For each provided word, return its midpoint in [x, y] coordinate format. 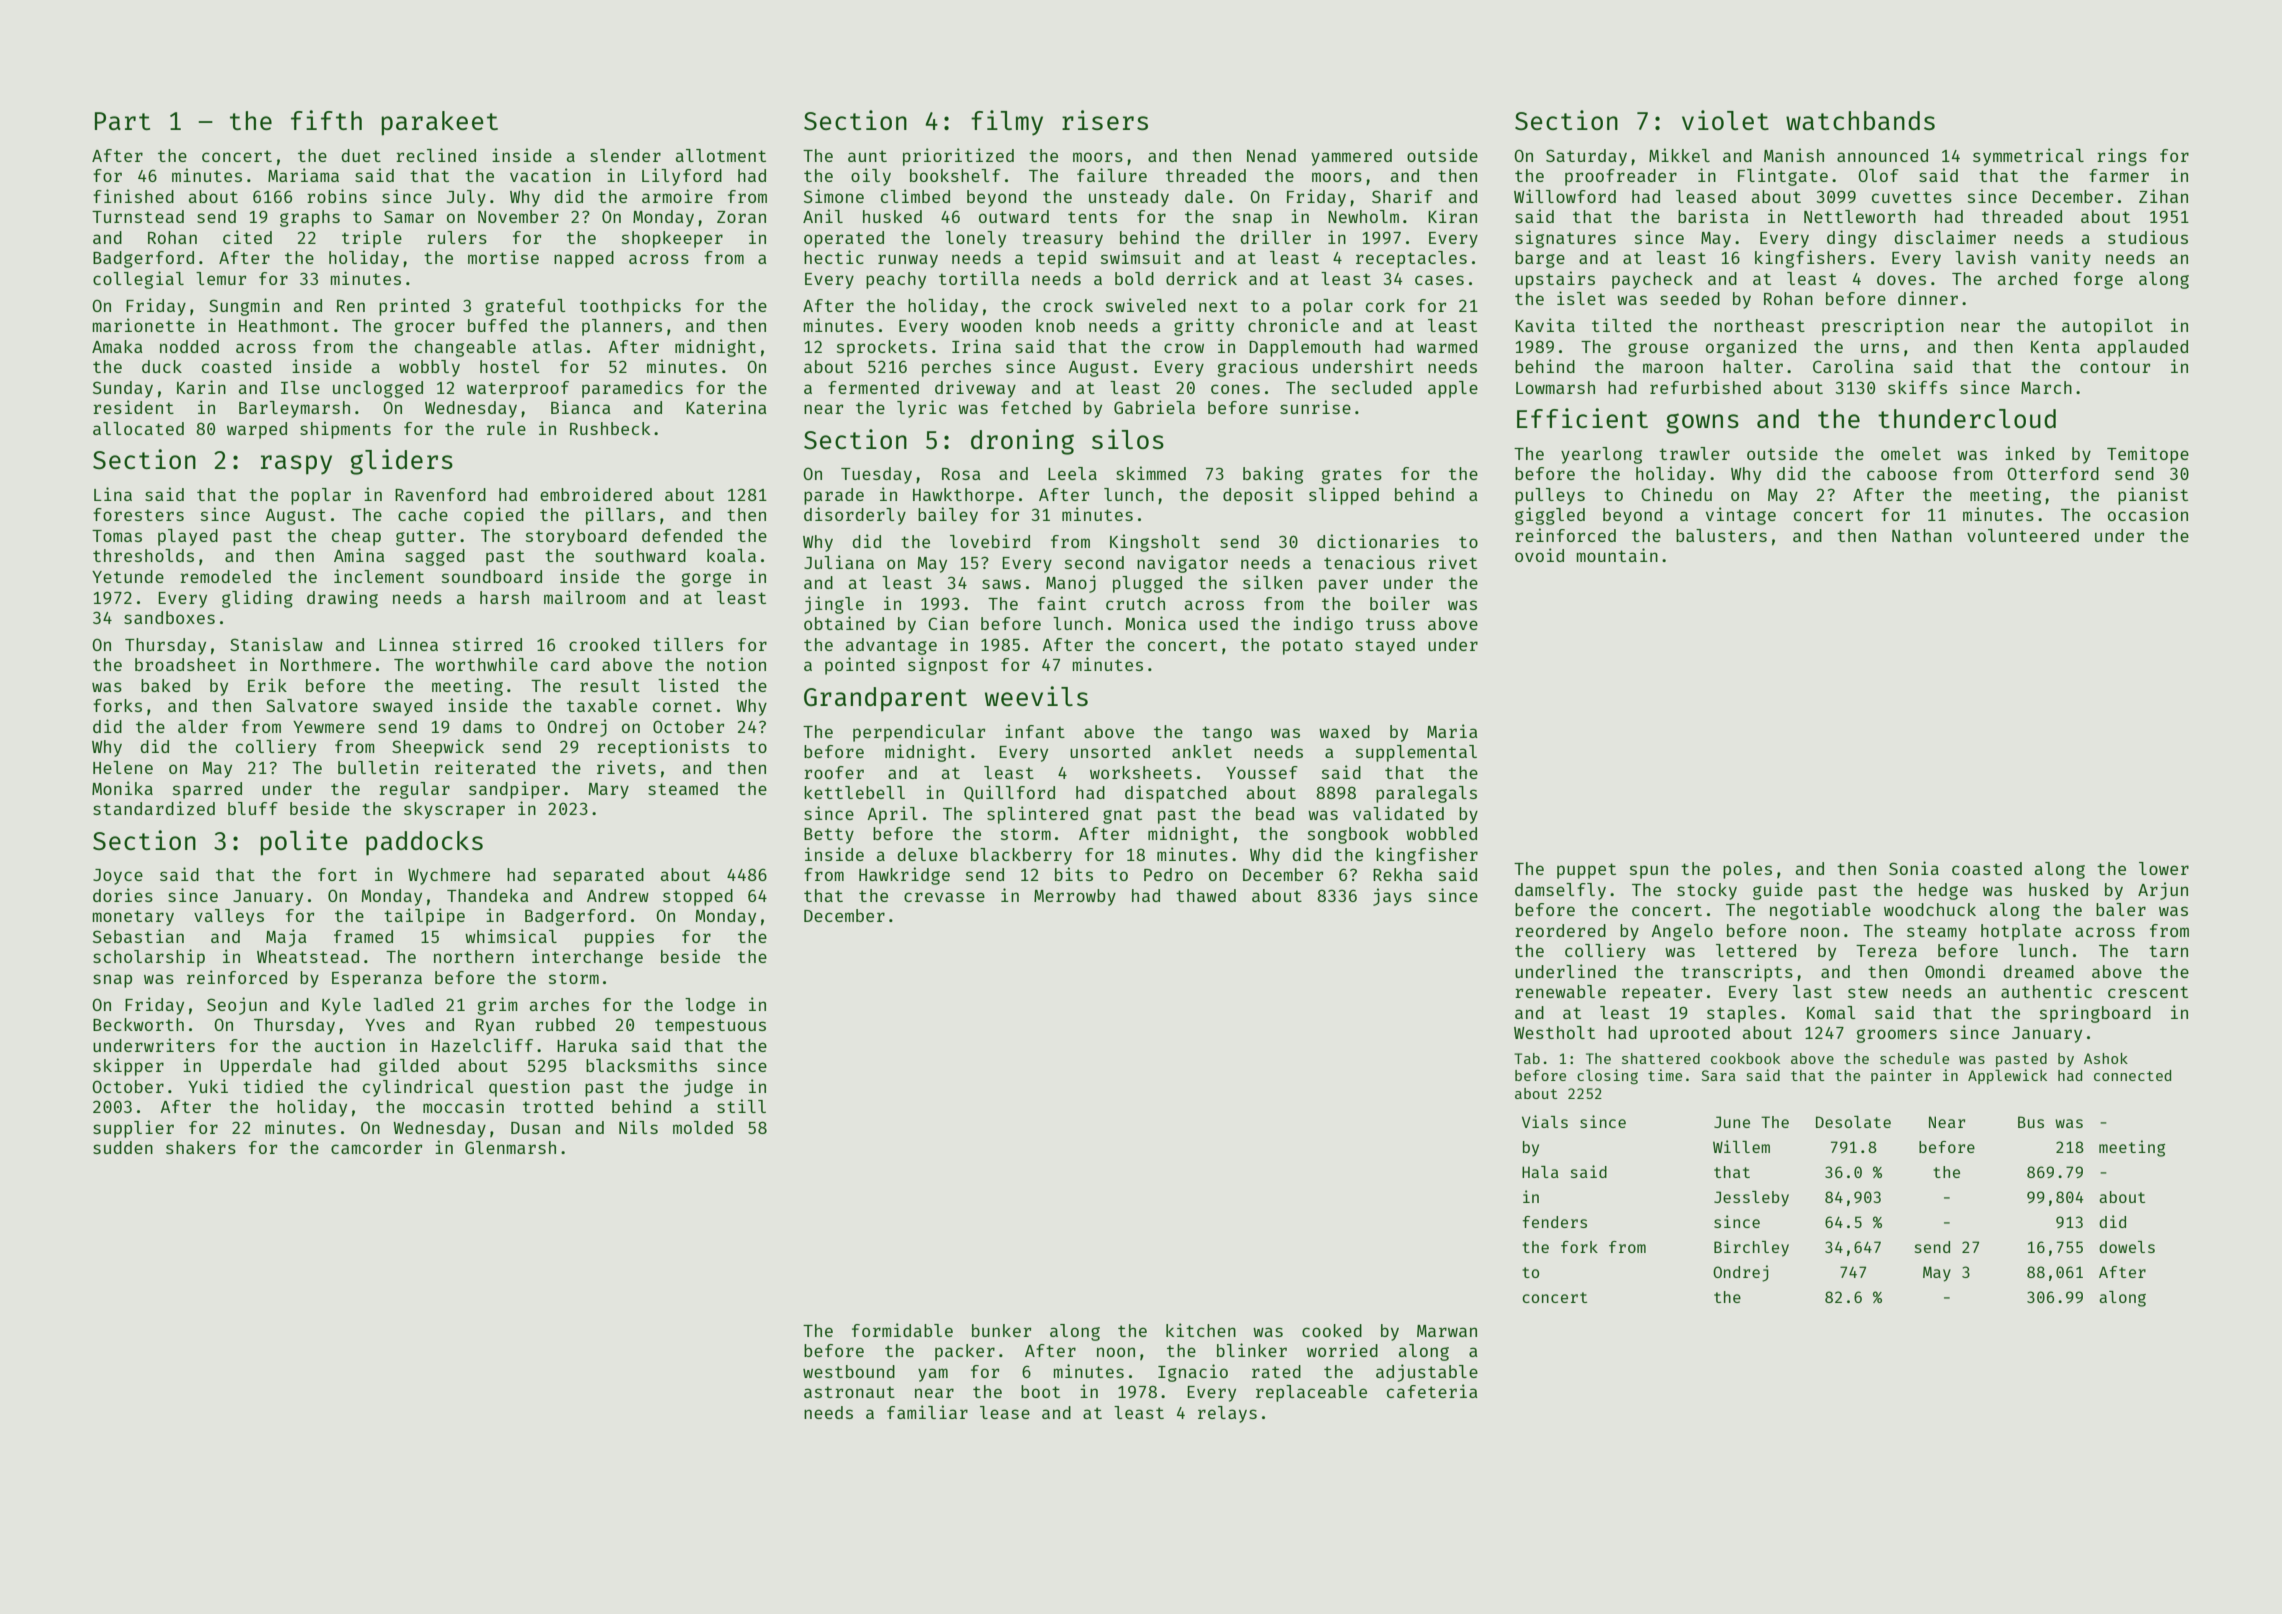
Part [122, 121]
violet [1725, 120]
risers [1105, 120]
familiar [927, 1412]
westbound [849, 1371]
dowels [2127, 1247]
